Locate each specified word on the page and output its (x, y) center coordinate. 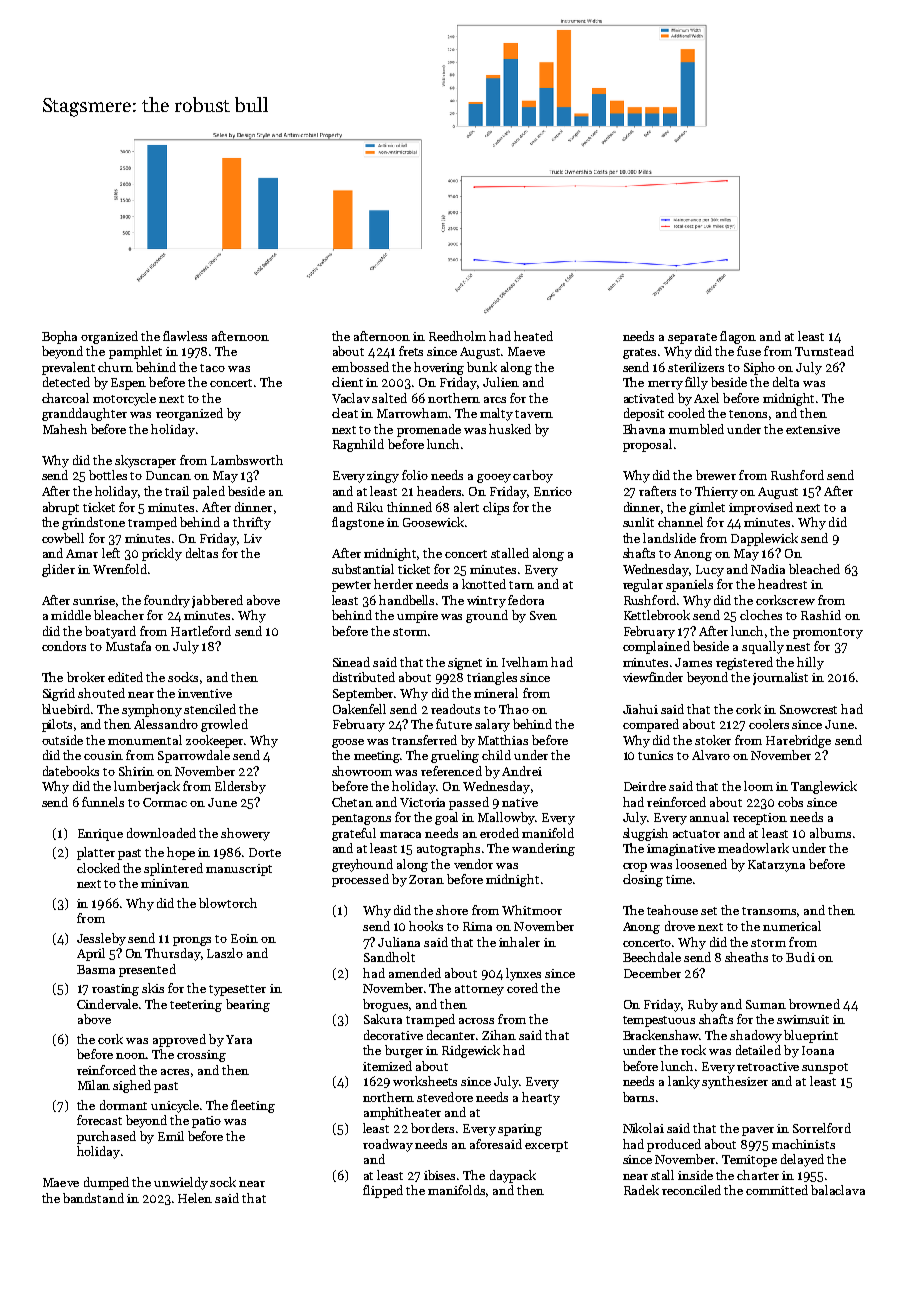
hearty (541, 1098)
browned (814, 1004)
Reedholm (457, 336)
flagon (738, 337)
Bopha (59, 337)
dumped (106, 1183)
